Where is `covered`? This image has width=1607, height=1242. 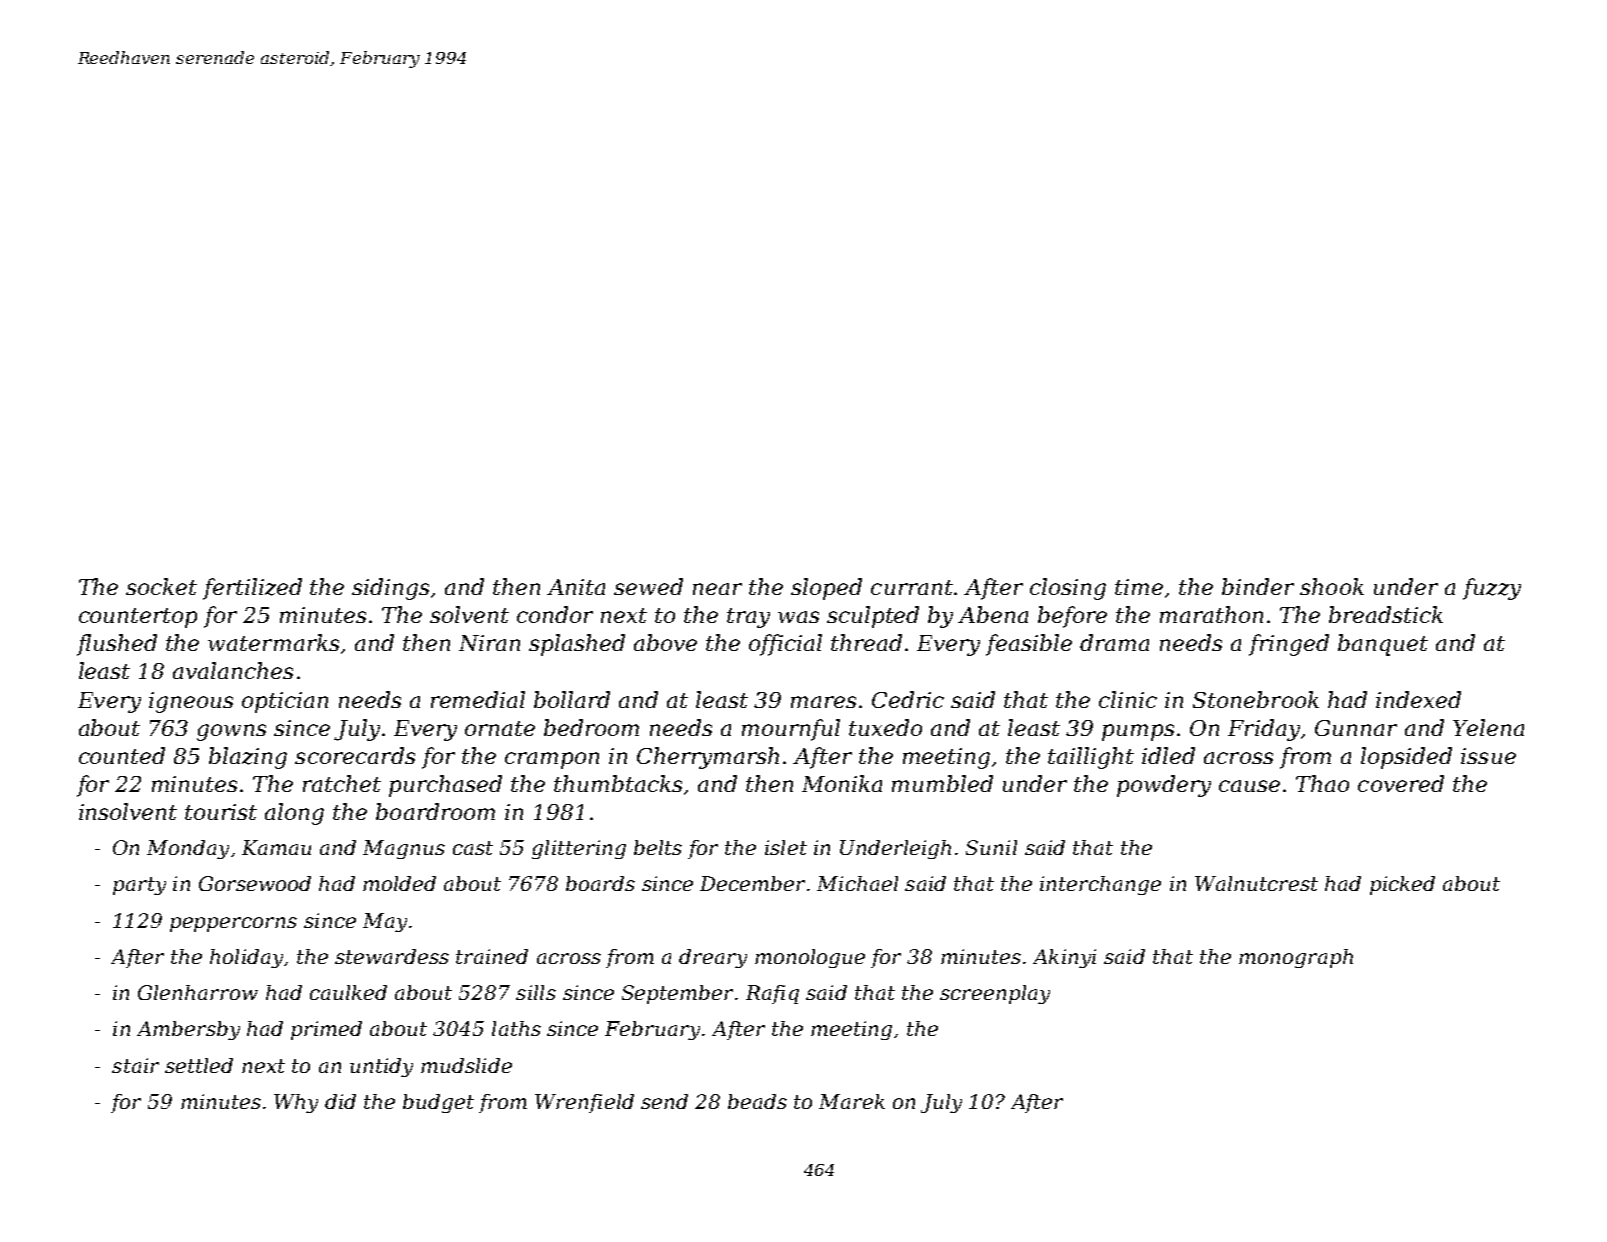
covered is located at coordinates (1401, 783).
